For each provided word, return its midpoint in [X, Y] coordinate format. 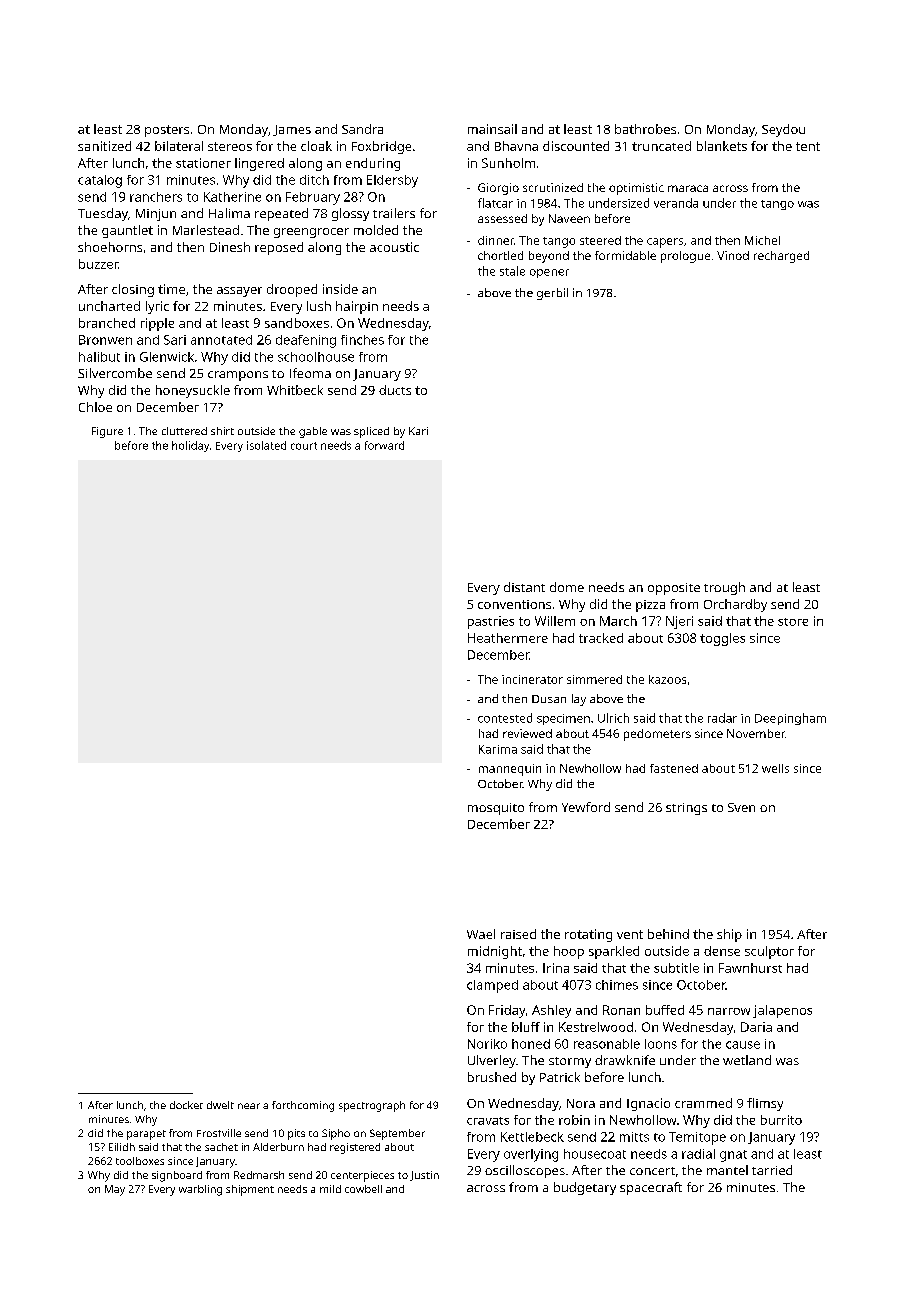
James [292, 130]
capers [665, 243]
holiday [190, 446]
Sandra [362, 129]
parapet [146, 1135]
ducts [395, 390]
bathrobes [645, 129]
